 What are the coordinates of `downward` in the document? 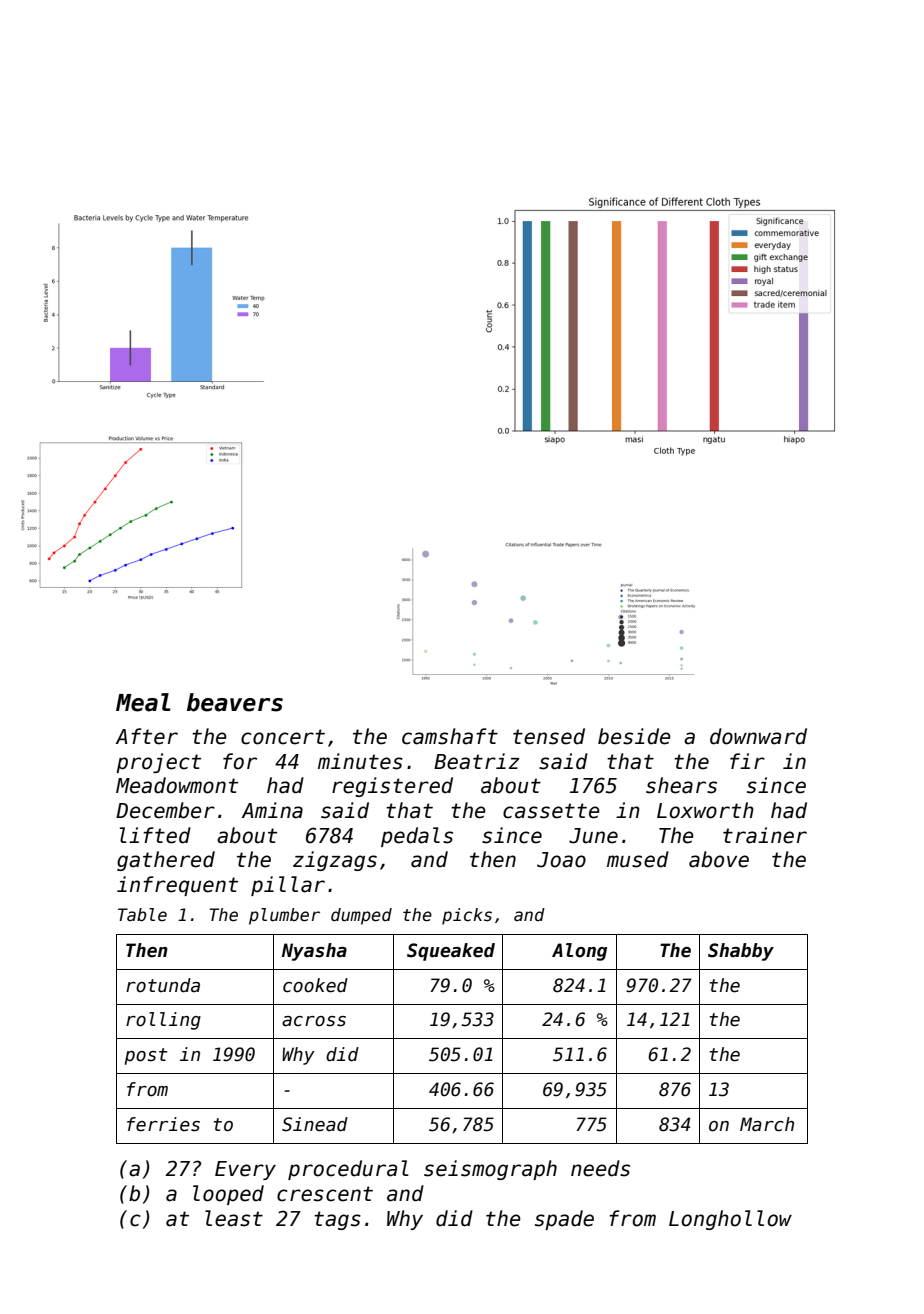 It's located at (758, 736).
